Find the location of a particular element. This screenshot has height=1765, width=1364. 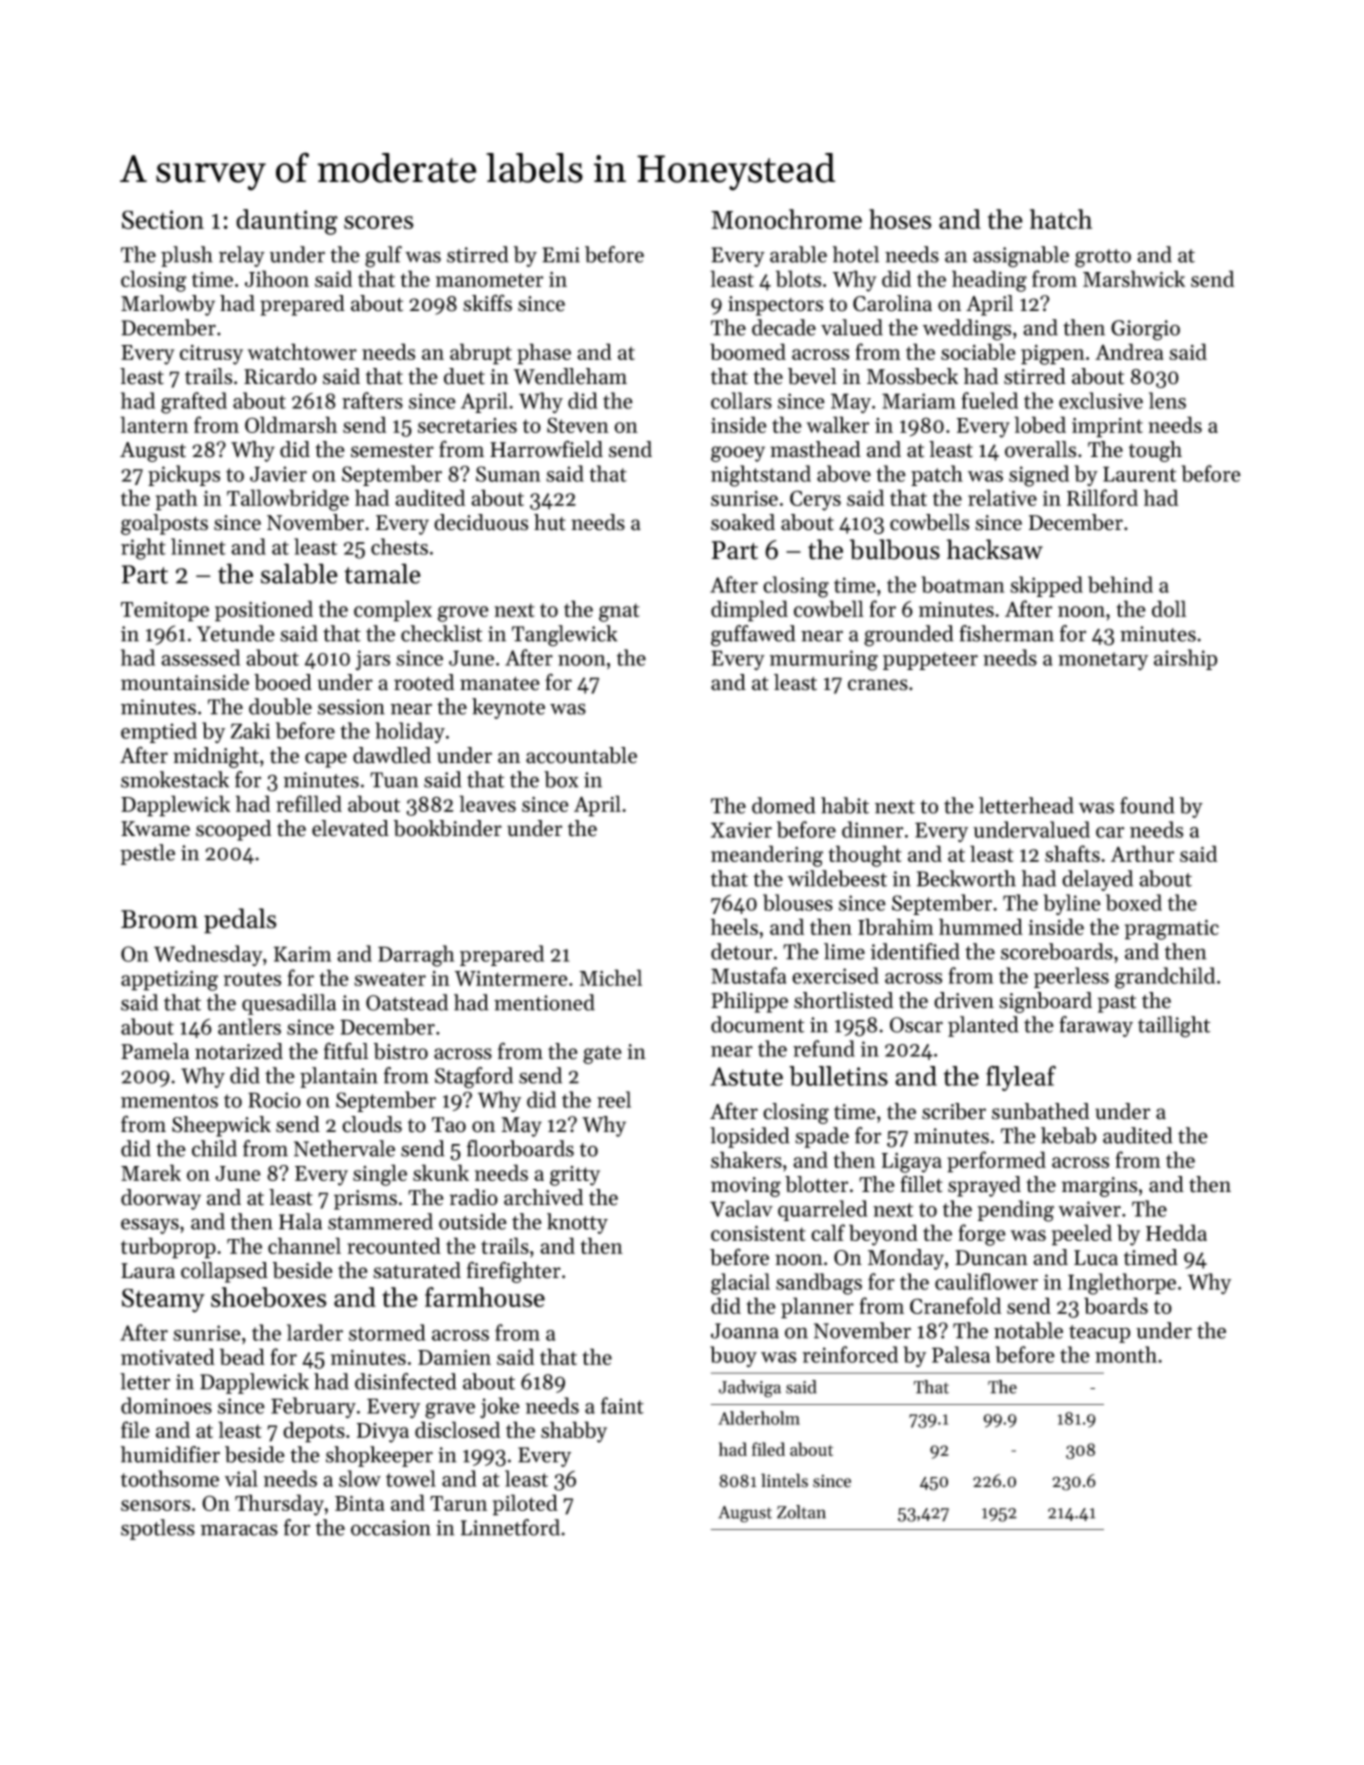

quesadilla is located at coordinates (289, 1004).
